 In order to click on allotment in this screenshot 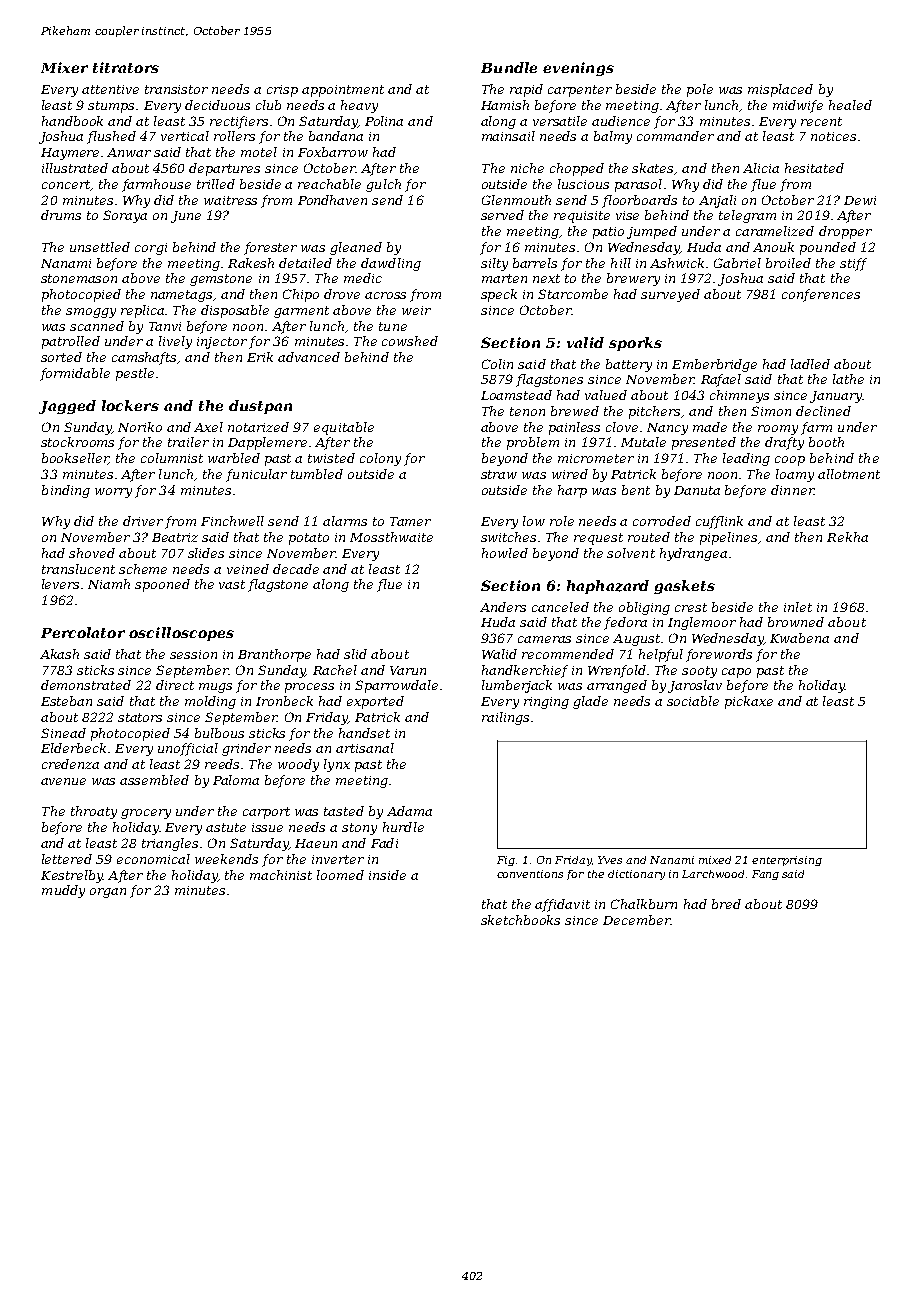, I will do `click(849, 474)`.
